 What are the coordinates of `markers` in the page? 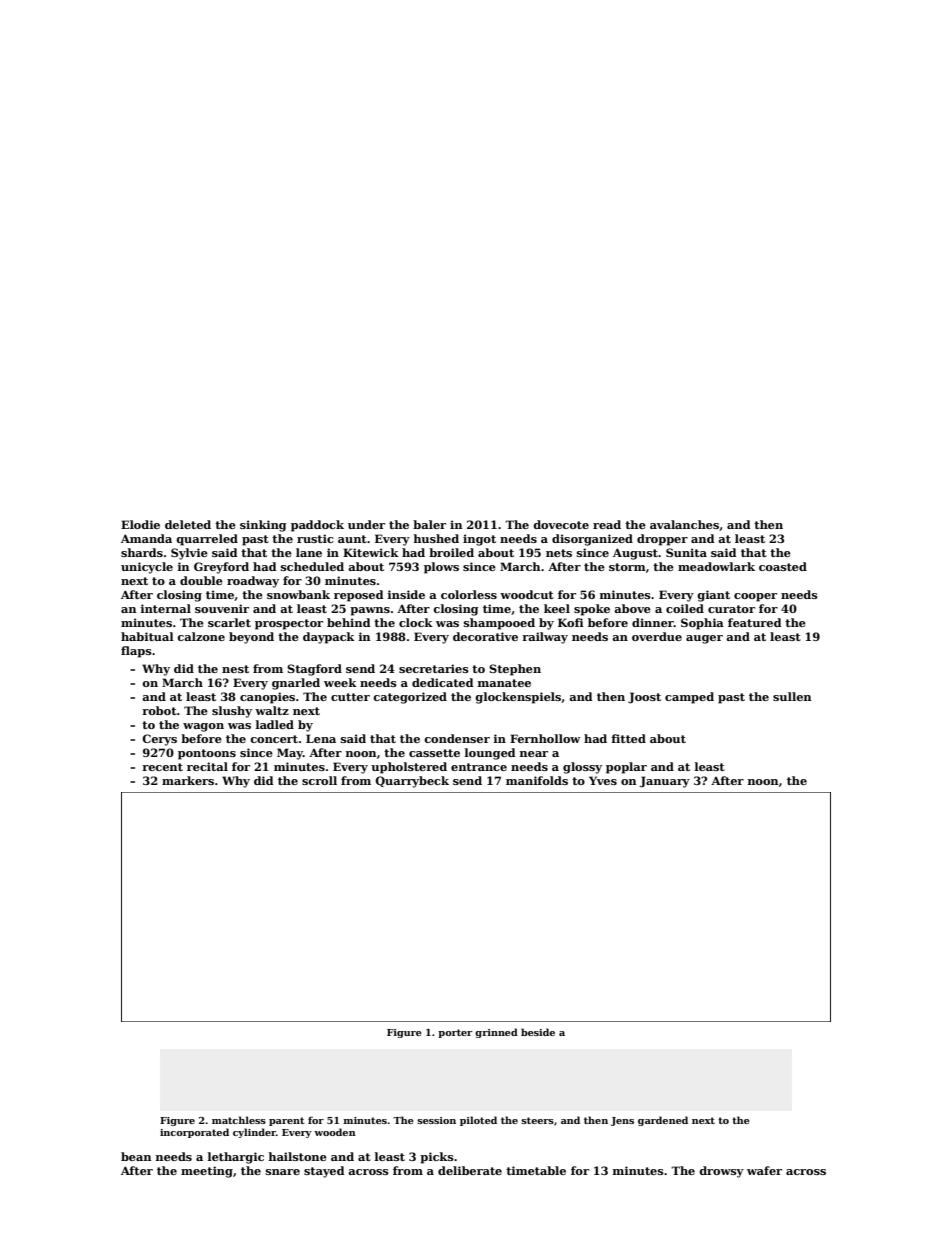 It's located at (188, 780).
